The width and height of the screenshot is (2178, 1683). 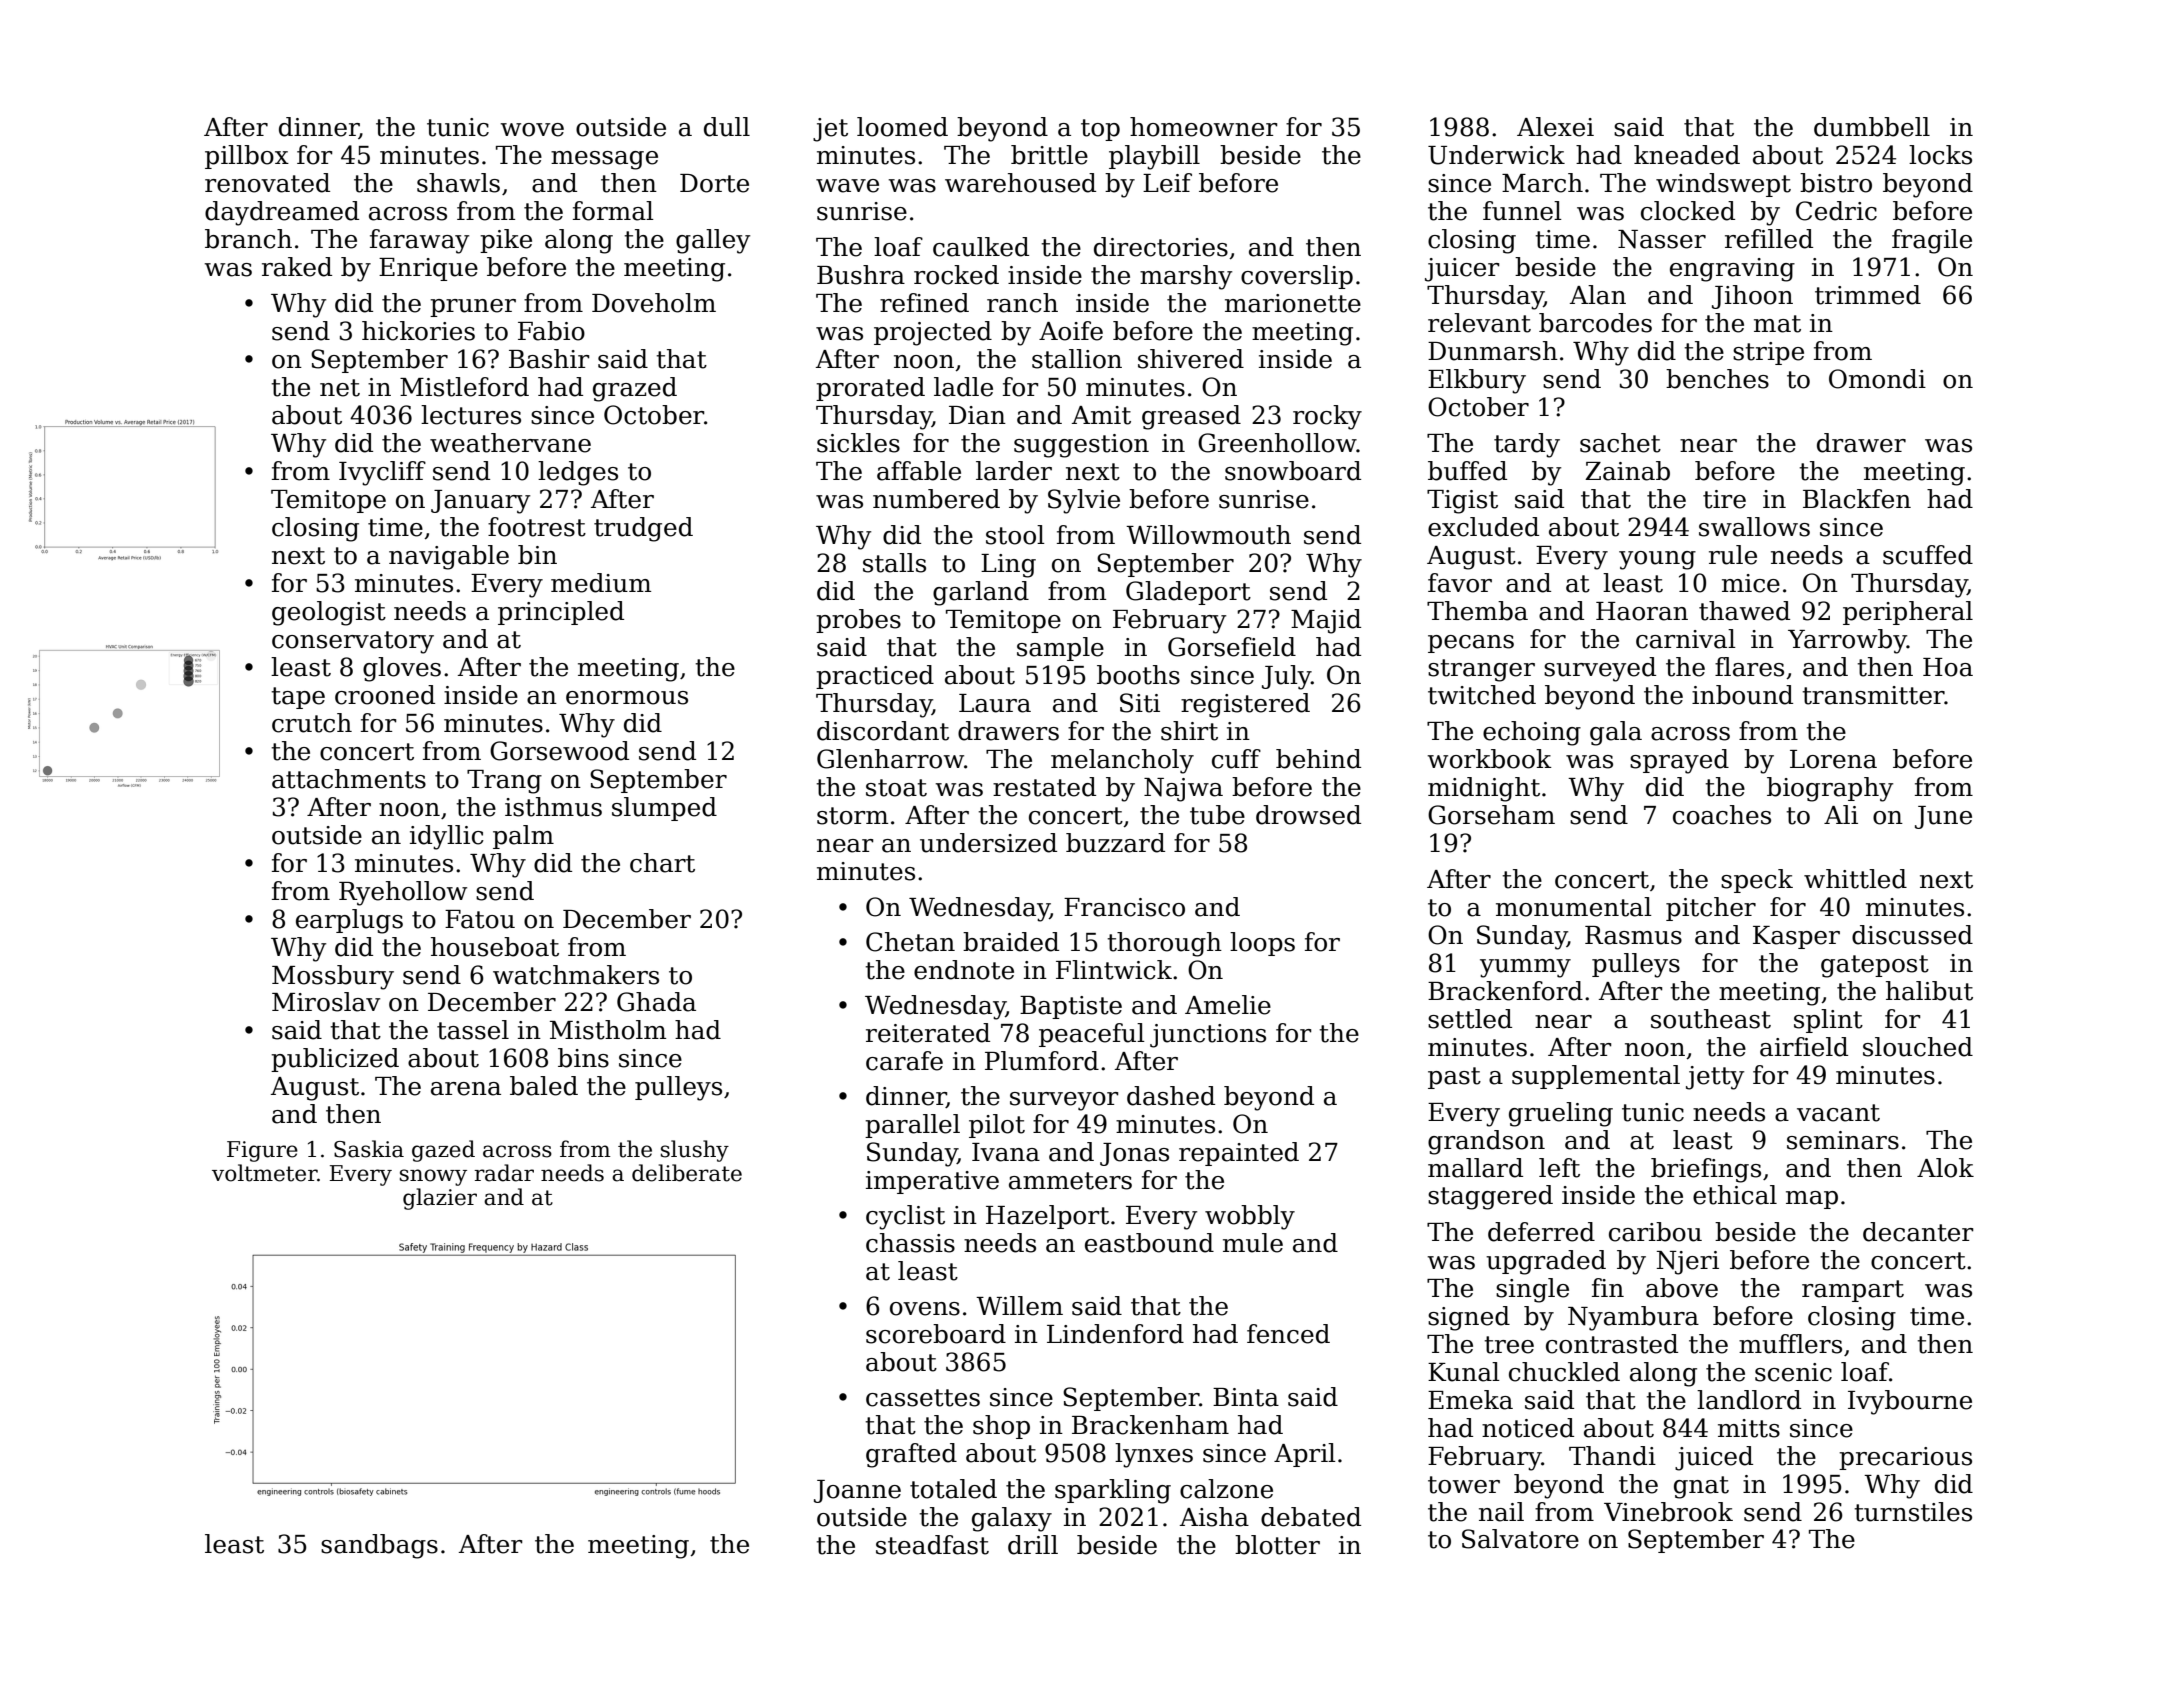 I want to click on glazier, so click(x=440, y=1199).
